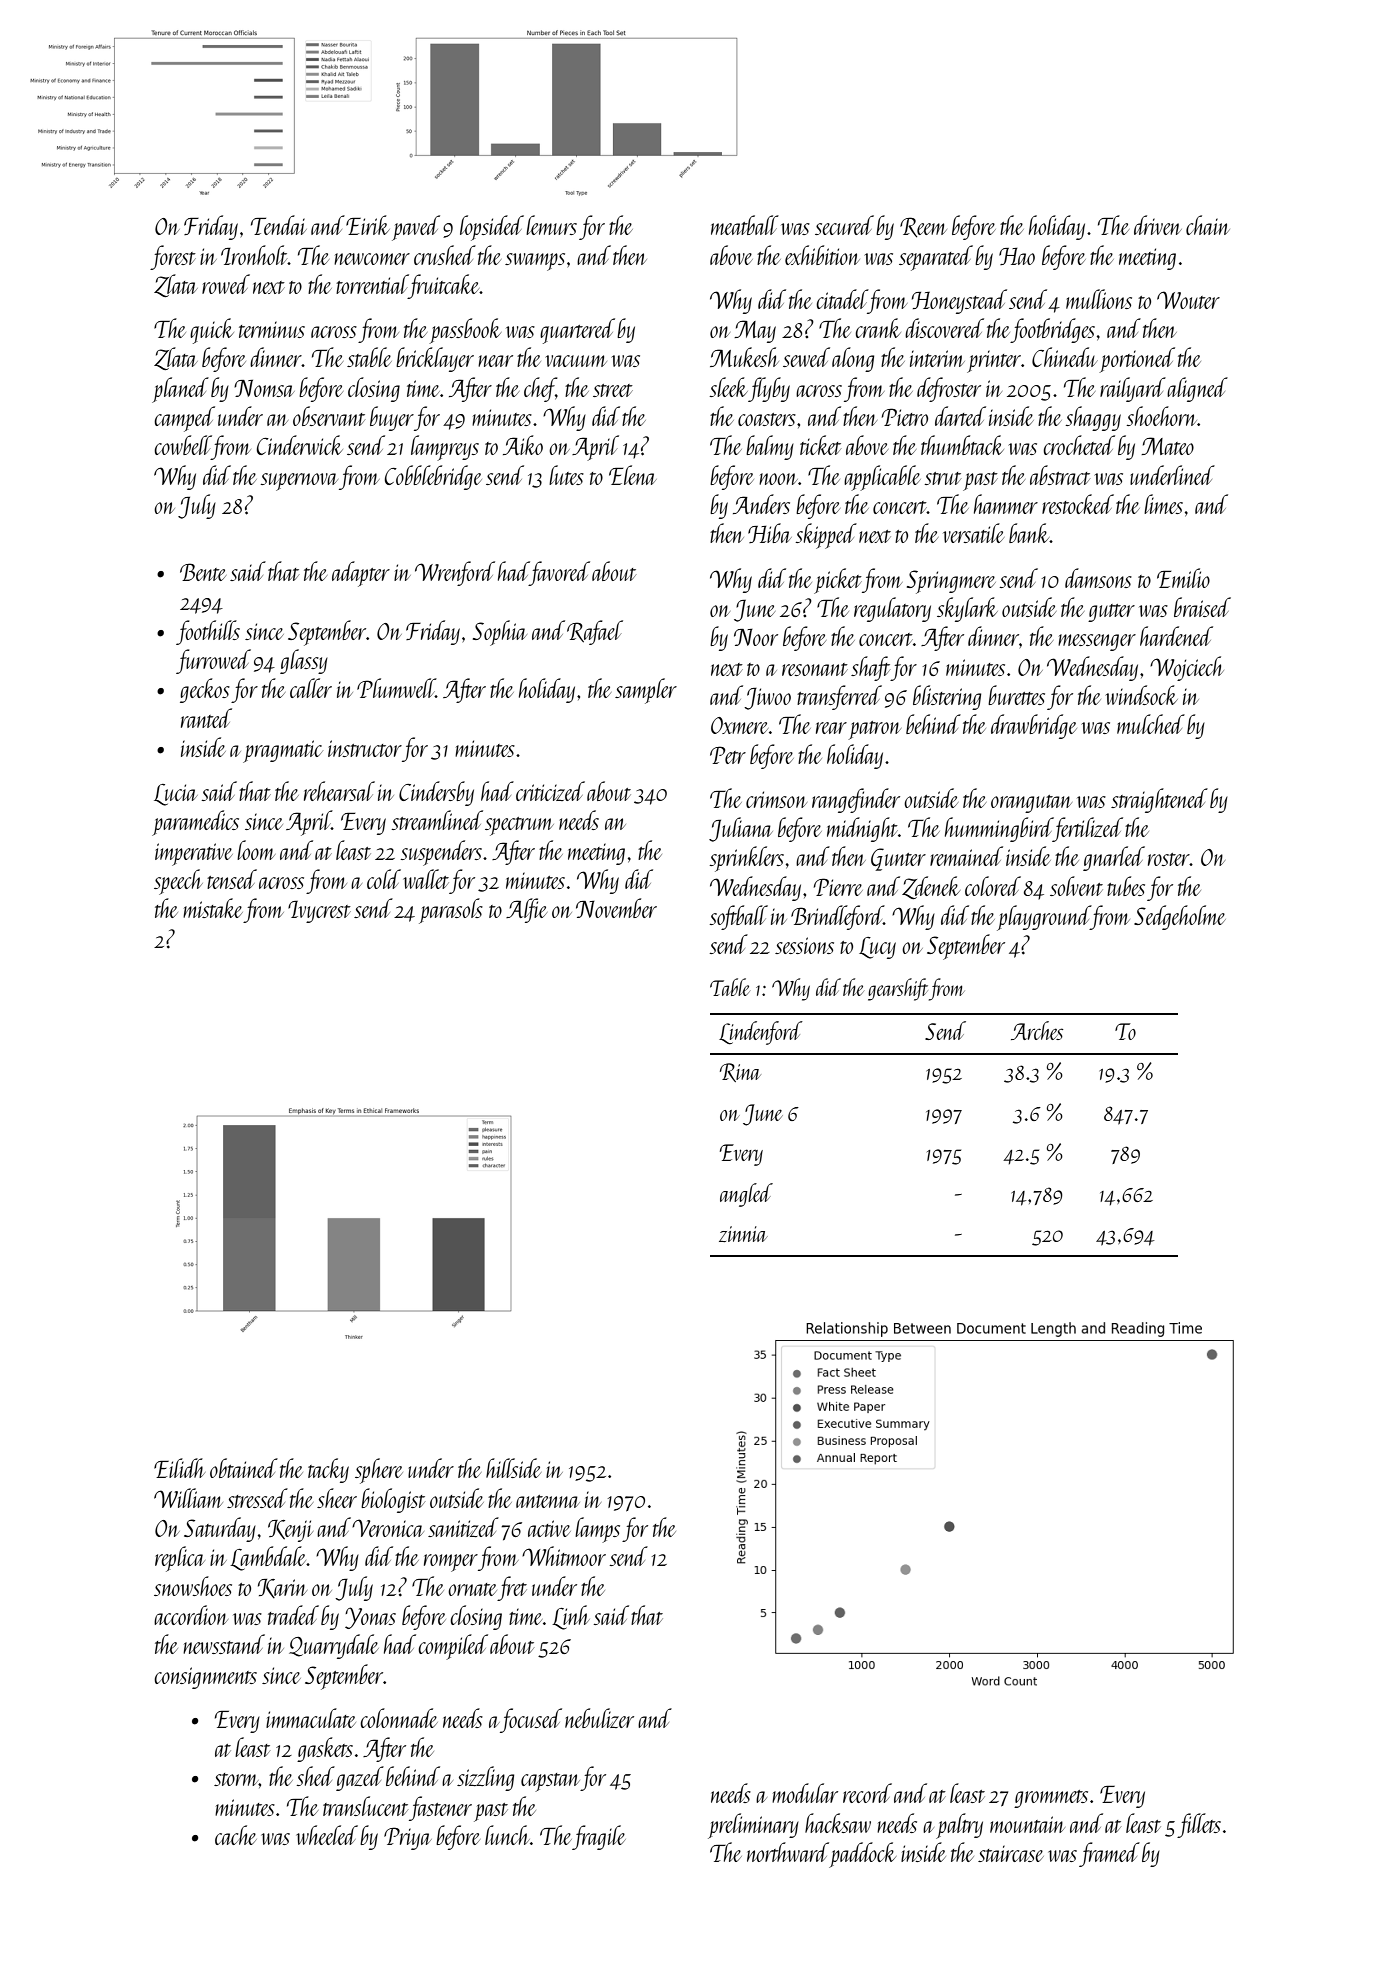  I want to click on driven, so click(1158, 225).
